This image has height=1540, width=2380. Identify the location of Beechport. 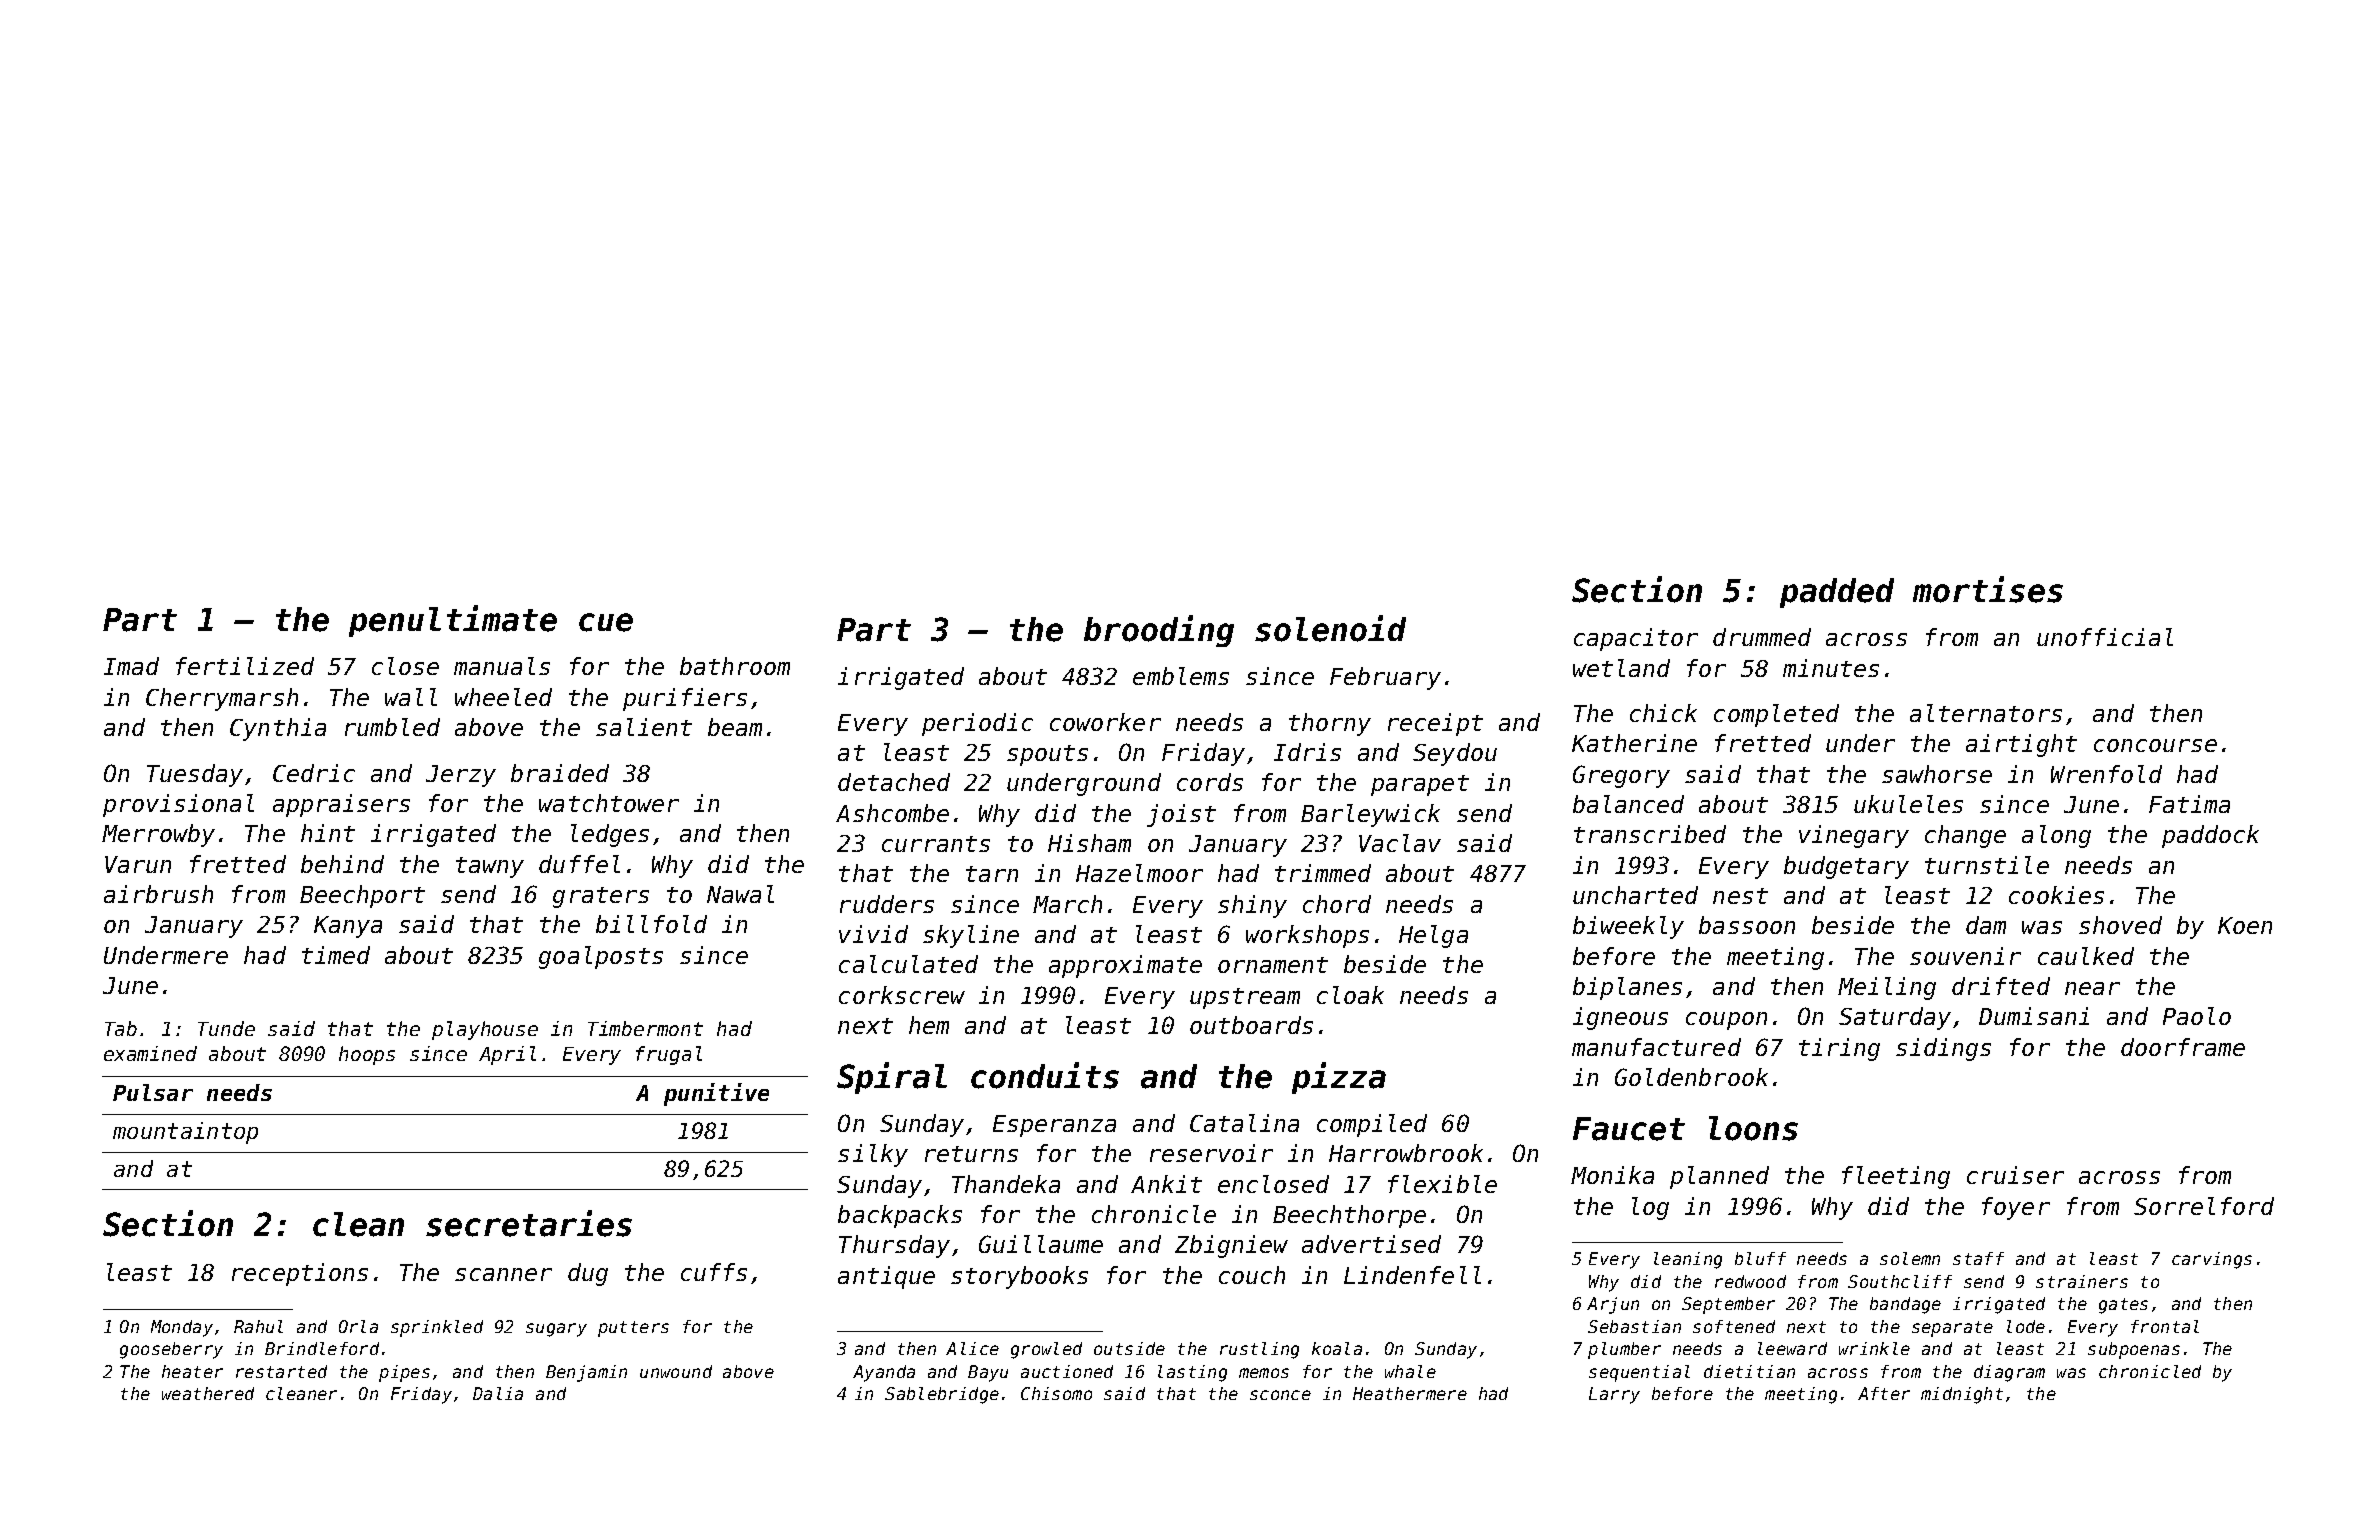
(362, 896).
